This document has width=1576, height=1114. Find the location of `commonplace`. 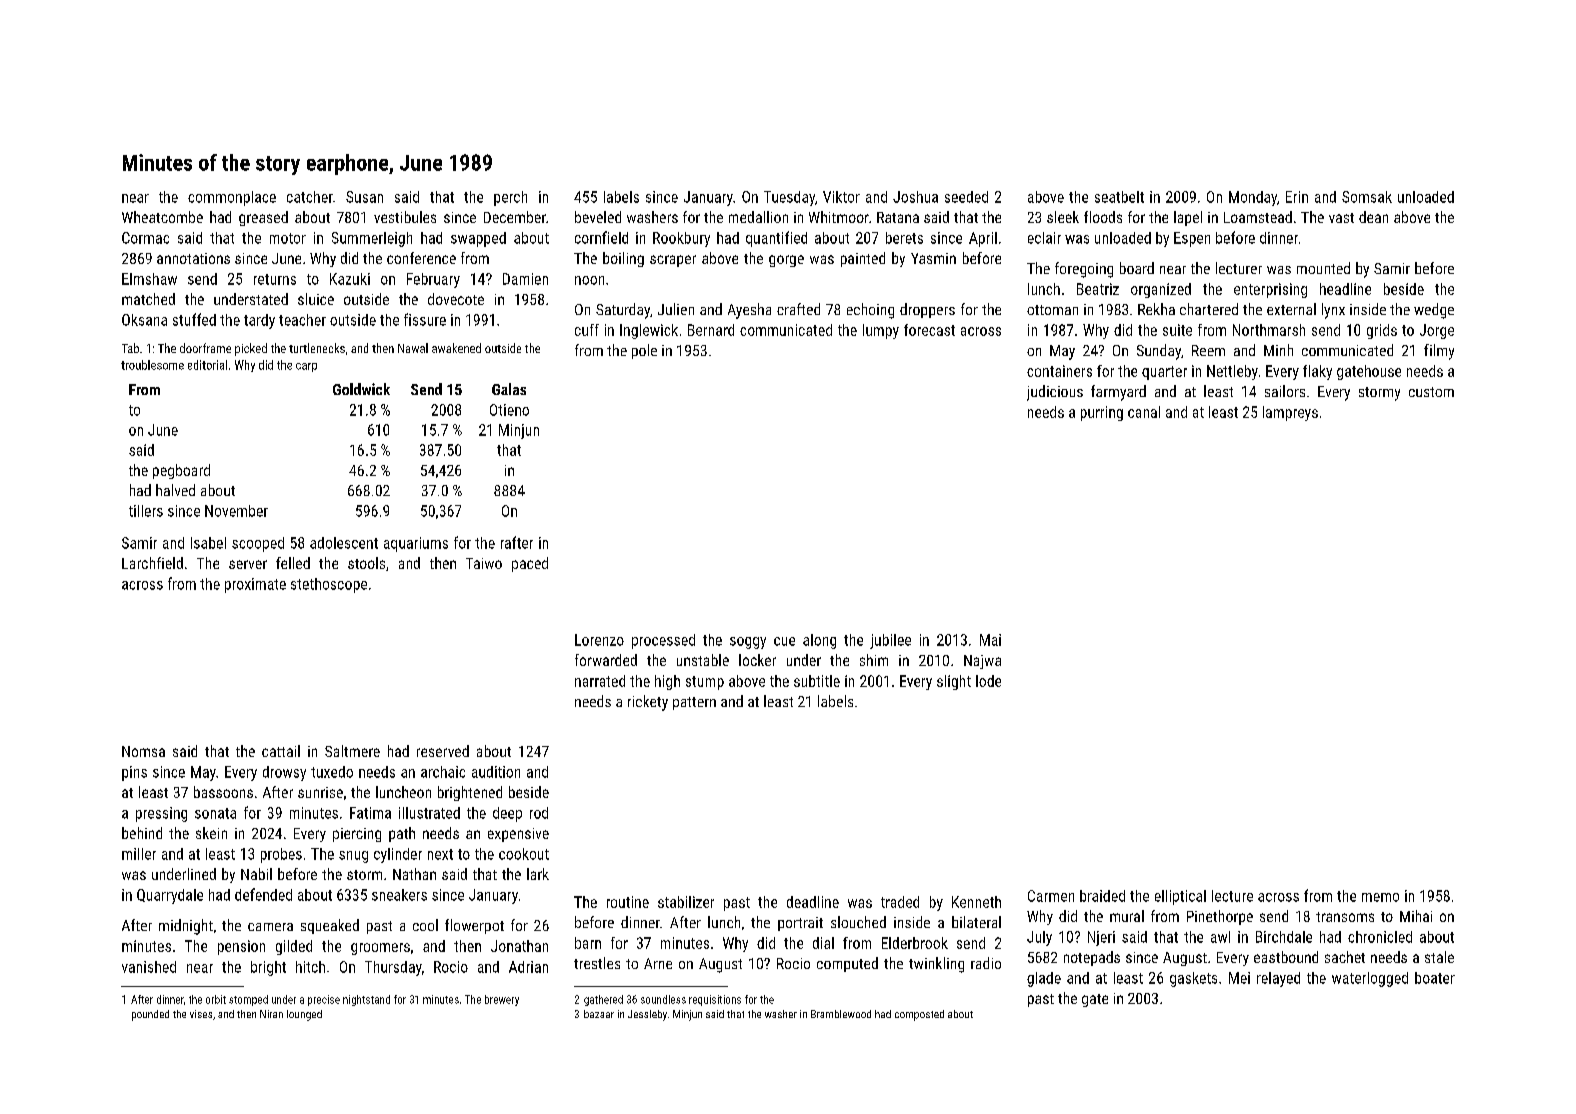

commonplace is located at coordinates (232, 198).
